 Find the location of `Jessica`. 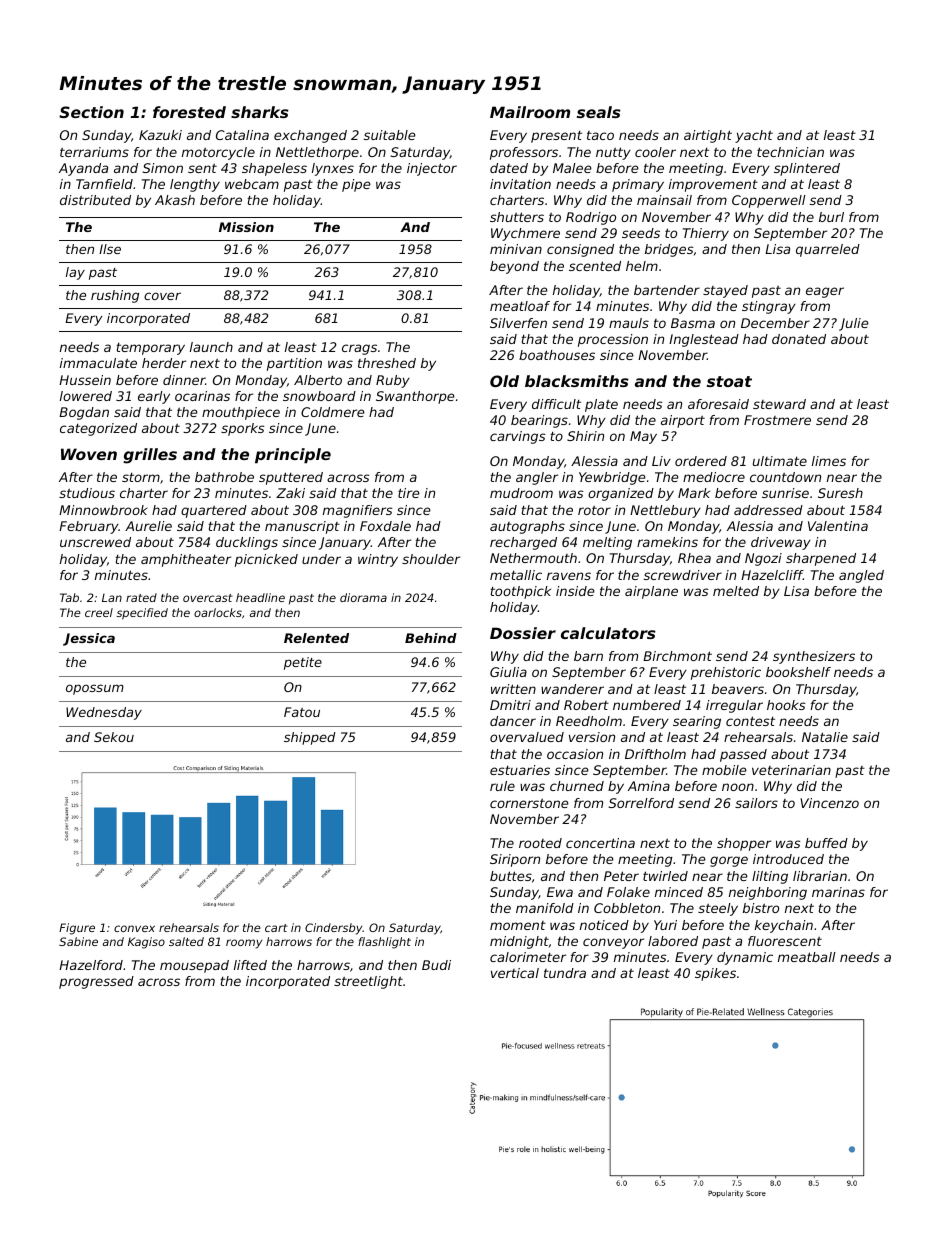

Jessica is located at coordinates (89, 639).
